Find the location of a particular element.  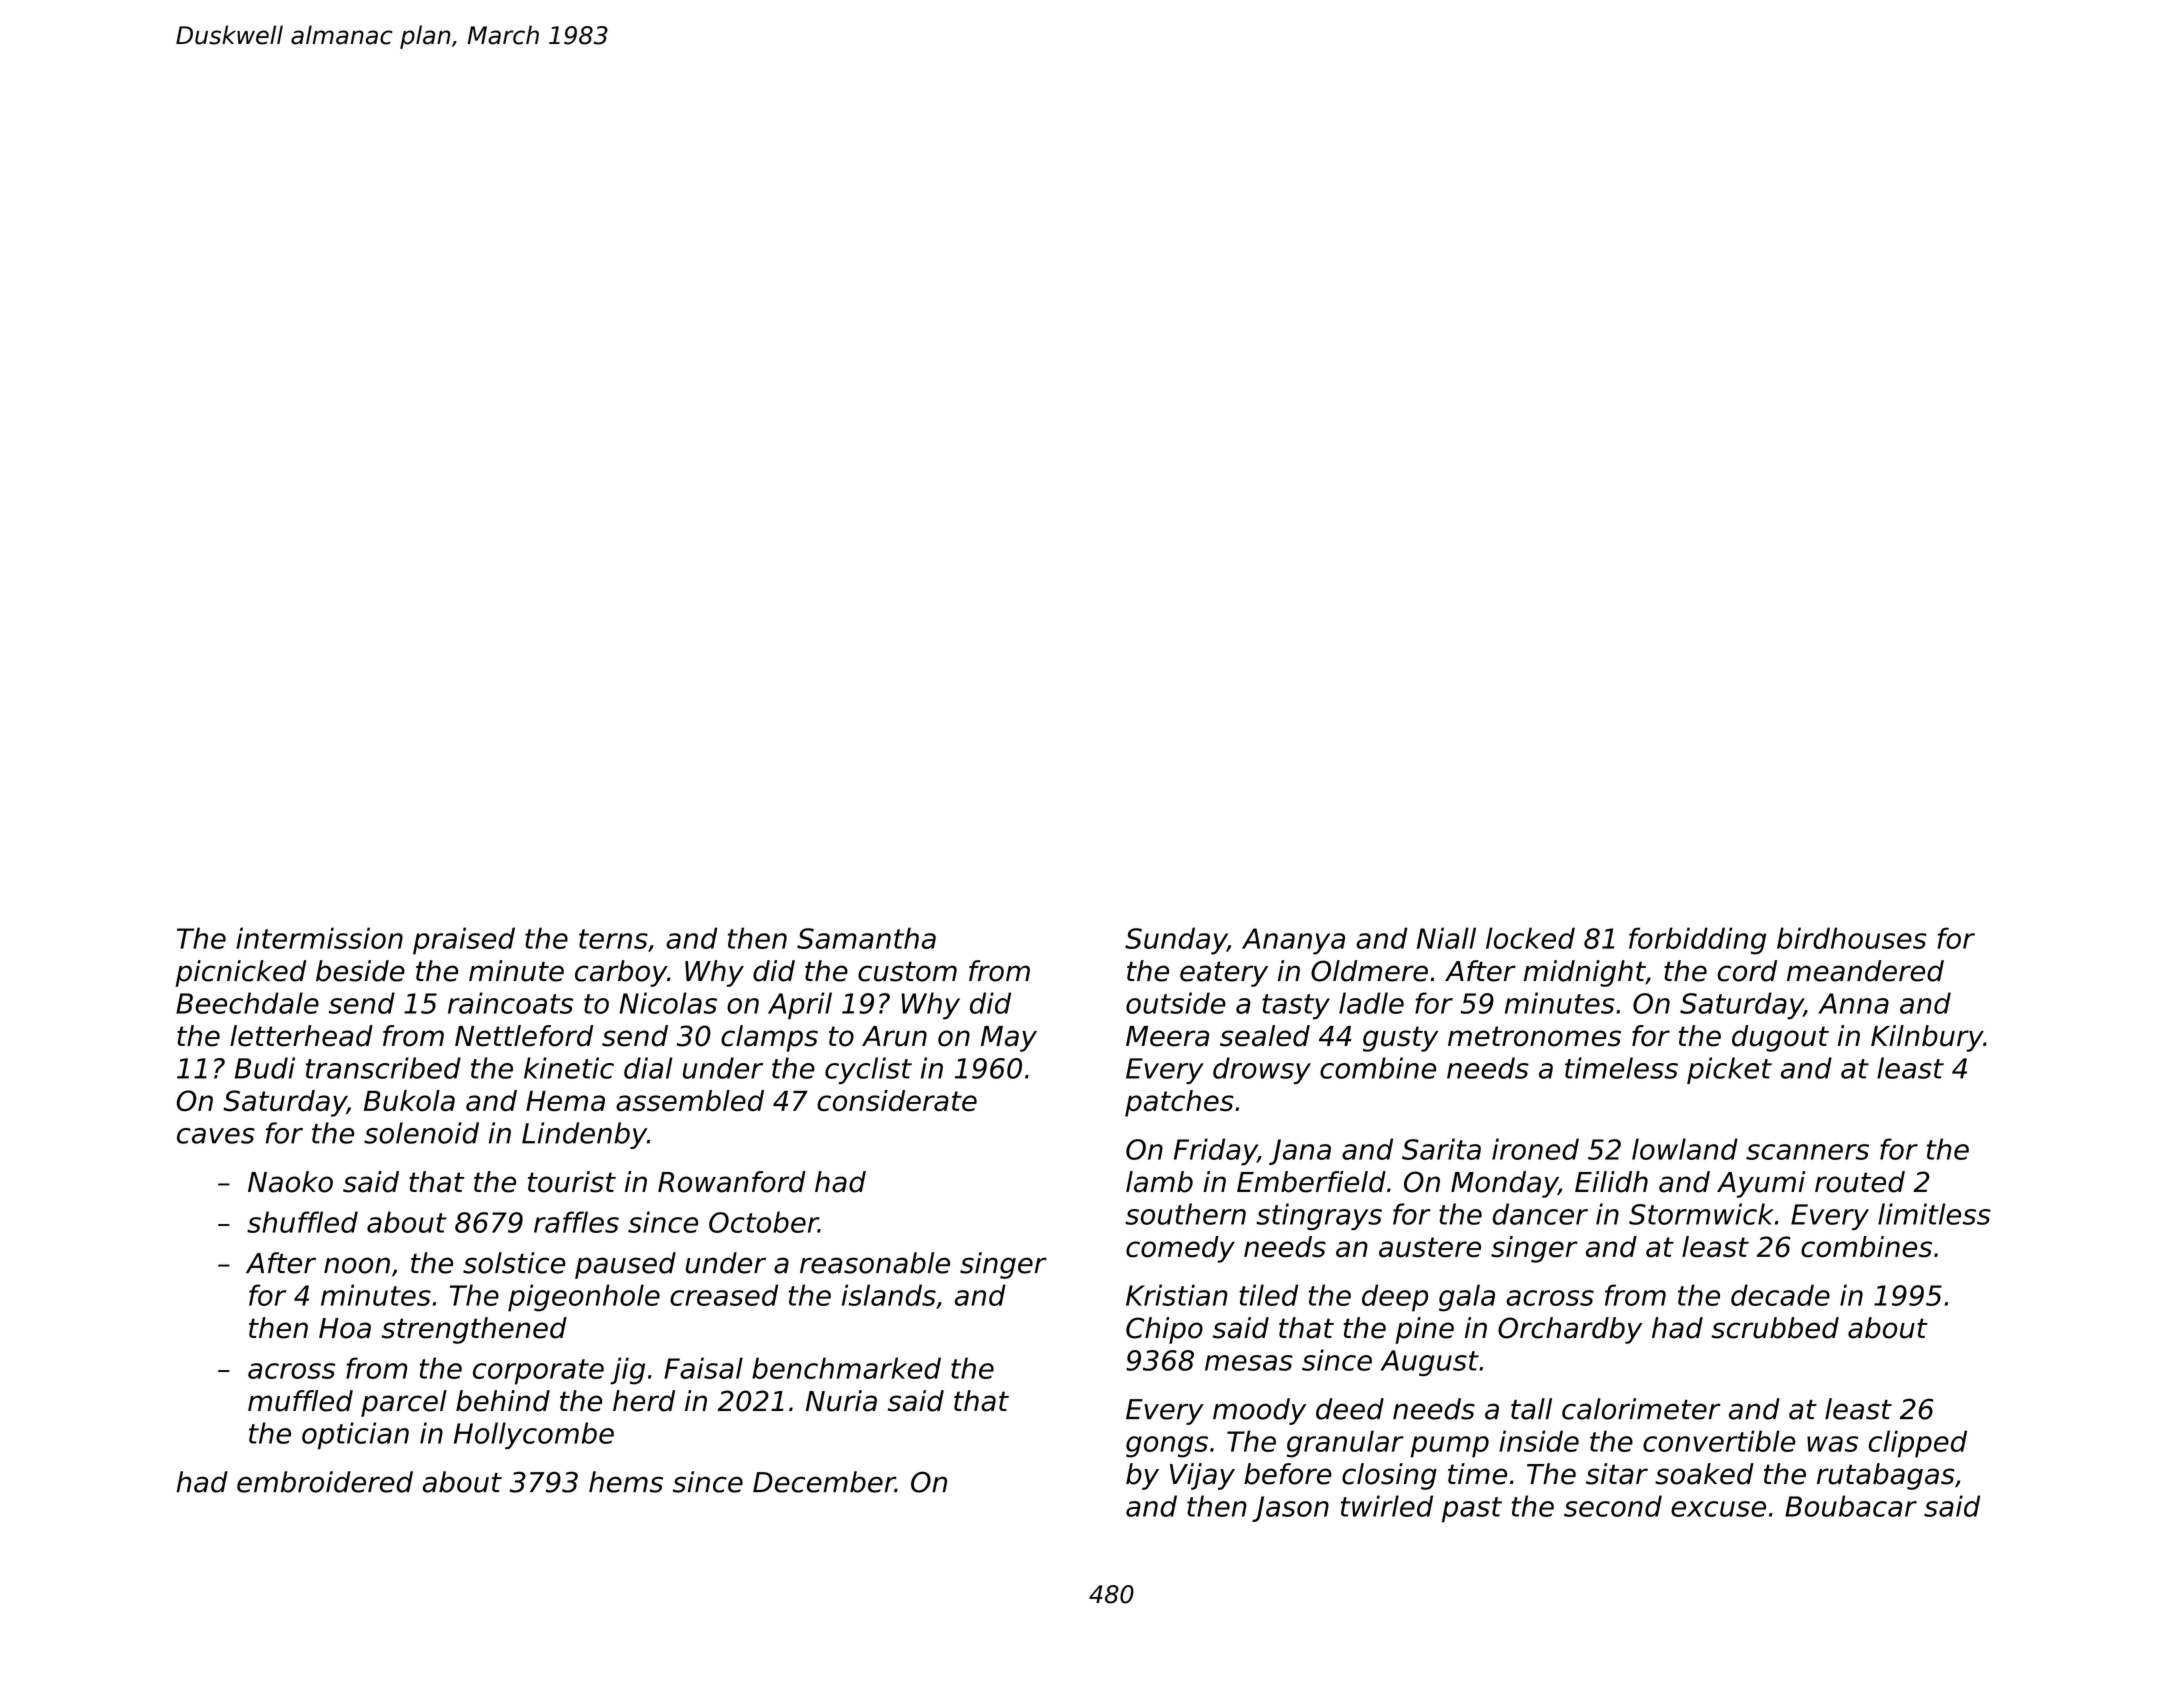

hems is located at coordinates (626, 1482).
